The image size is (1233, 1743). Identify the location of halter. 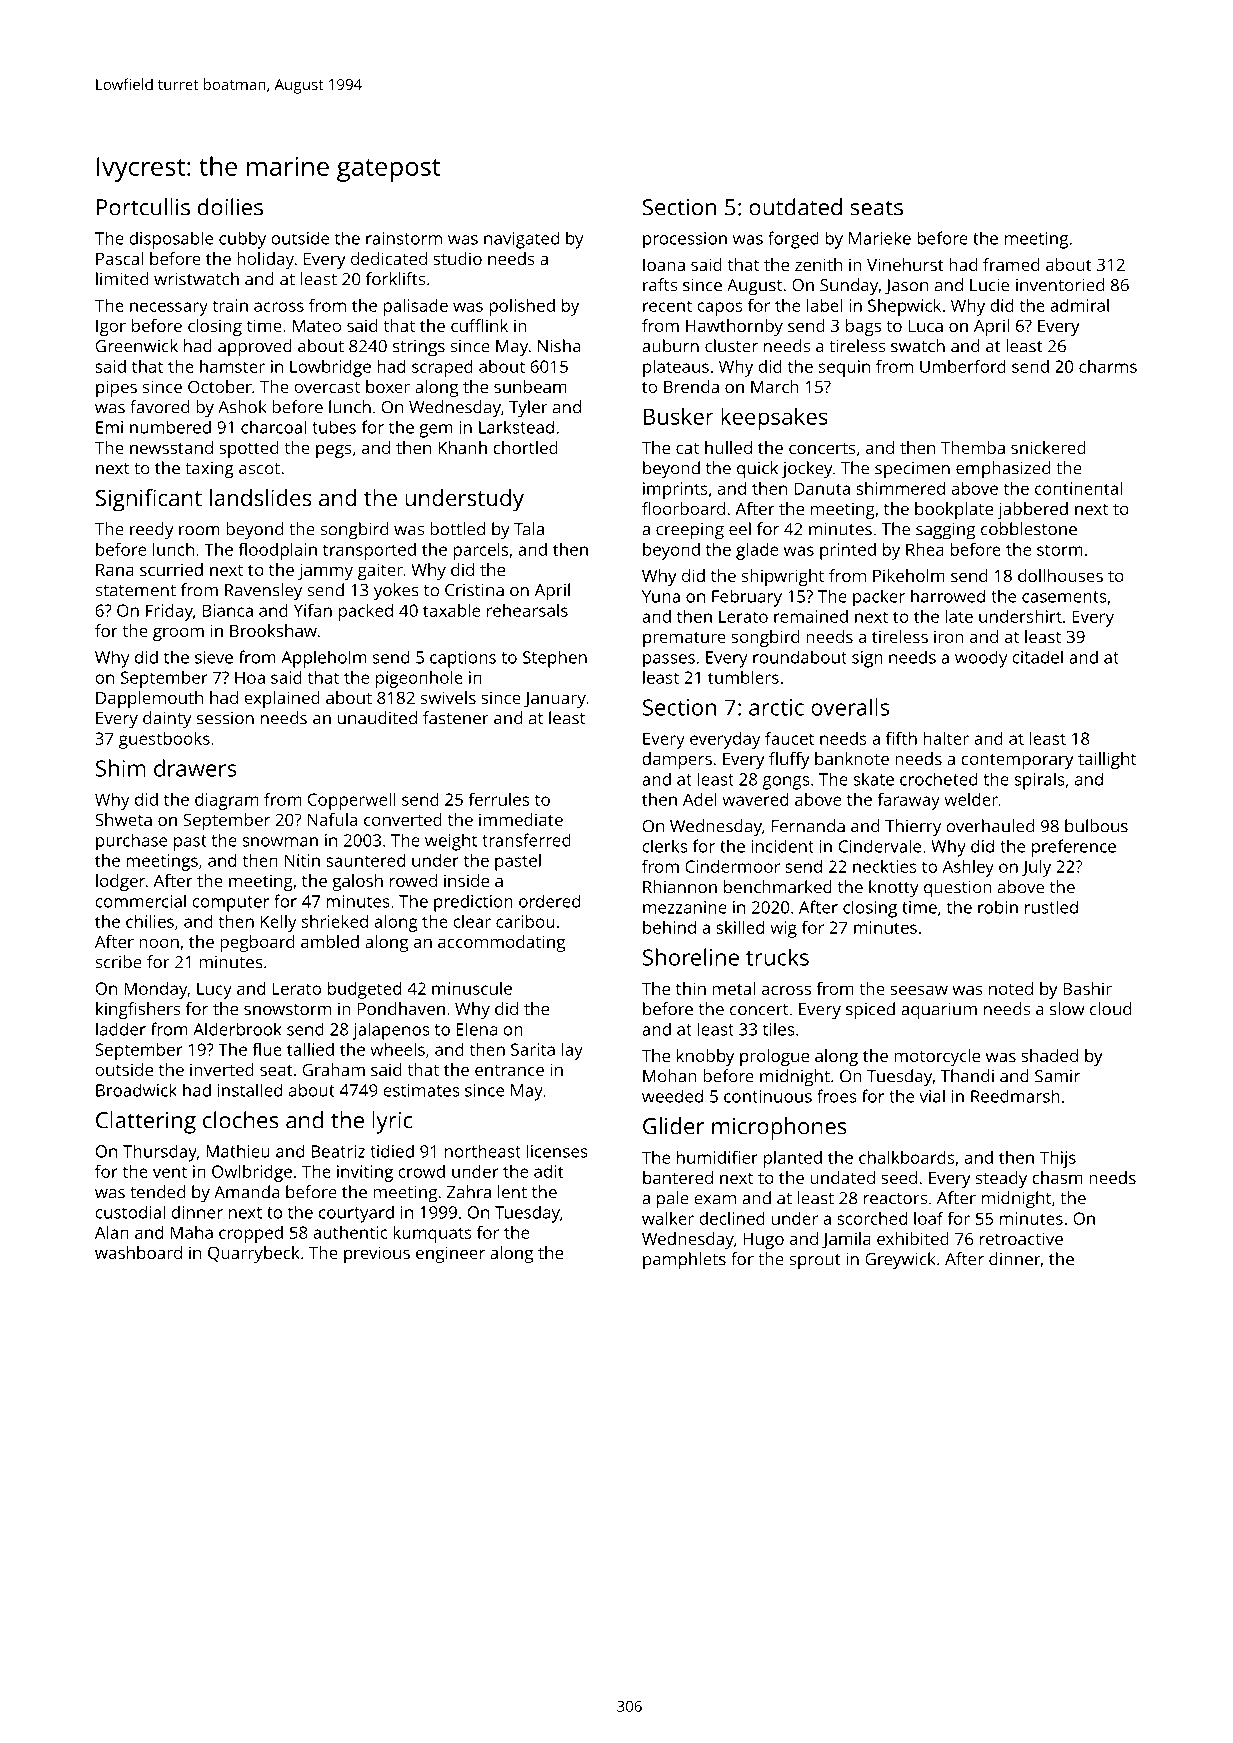
(946, 738).
